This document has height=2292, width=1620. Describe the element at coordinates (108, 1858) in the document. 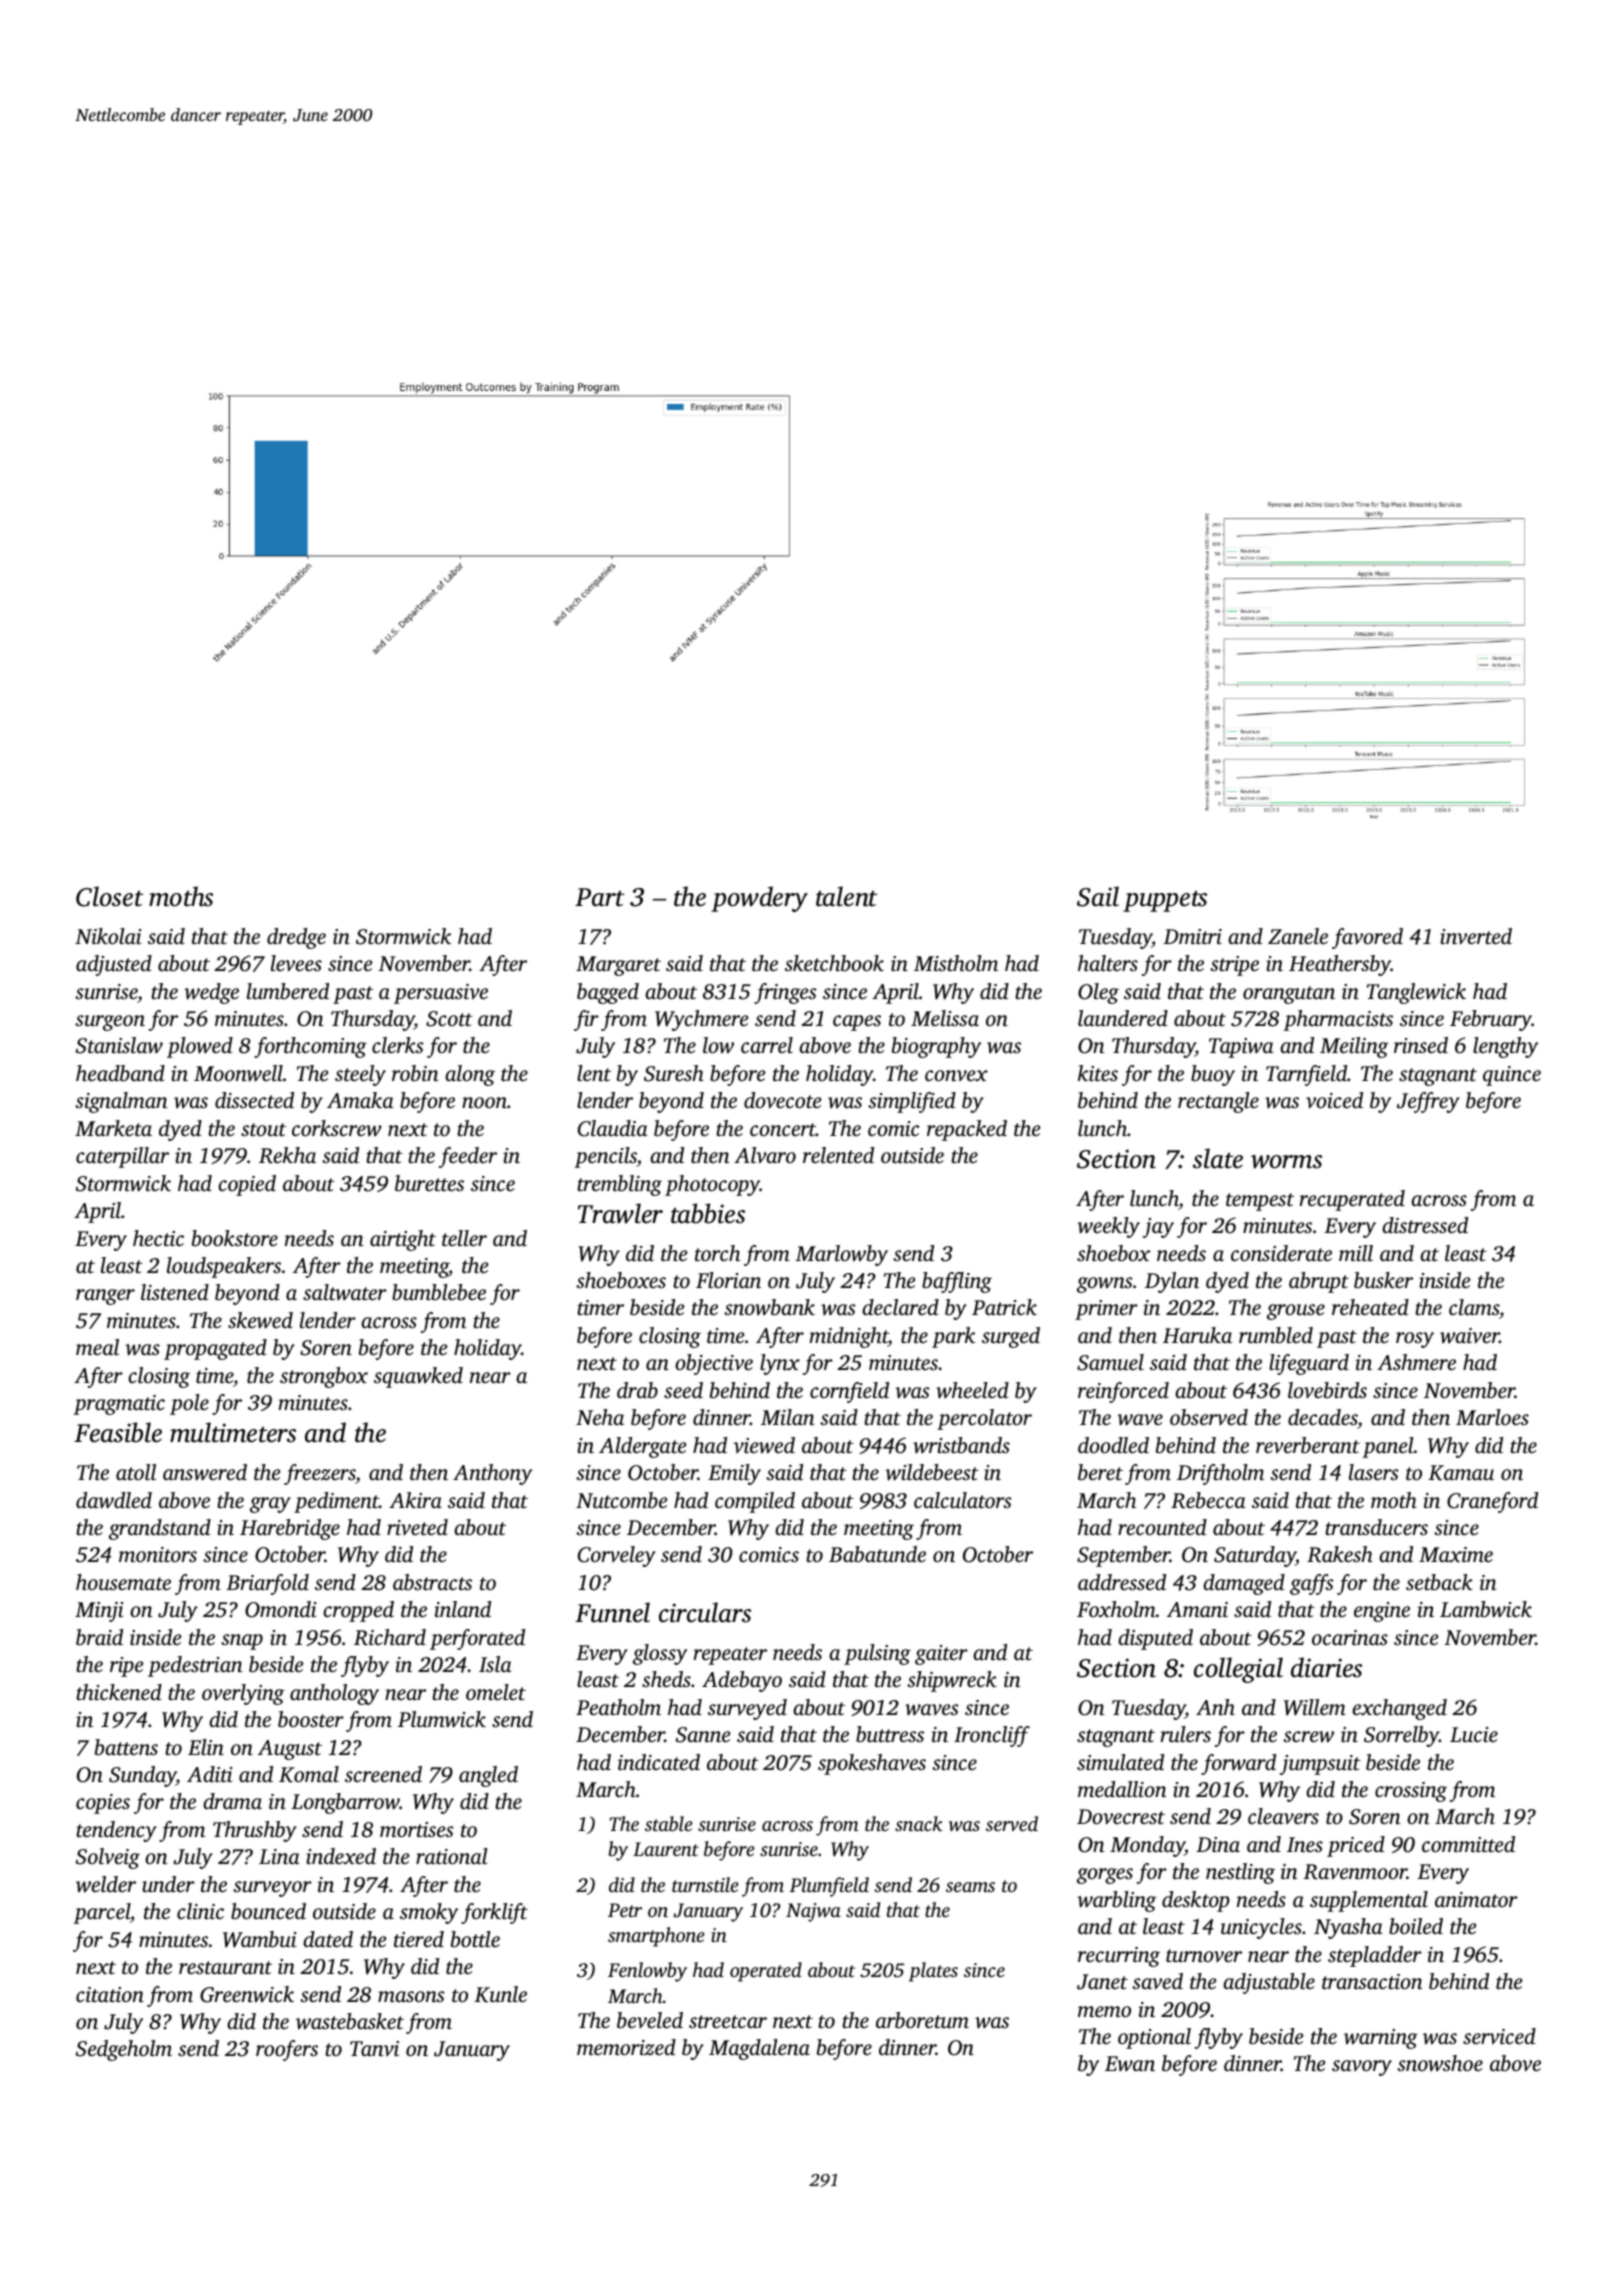

I see `Solveig` at that location.
